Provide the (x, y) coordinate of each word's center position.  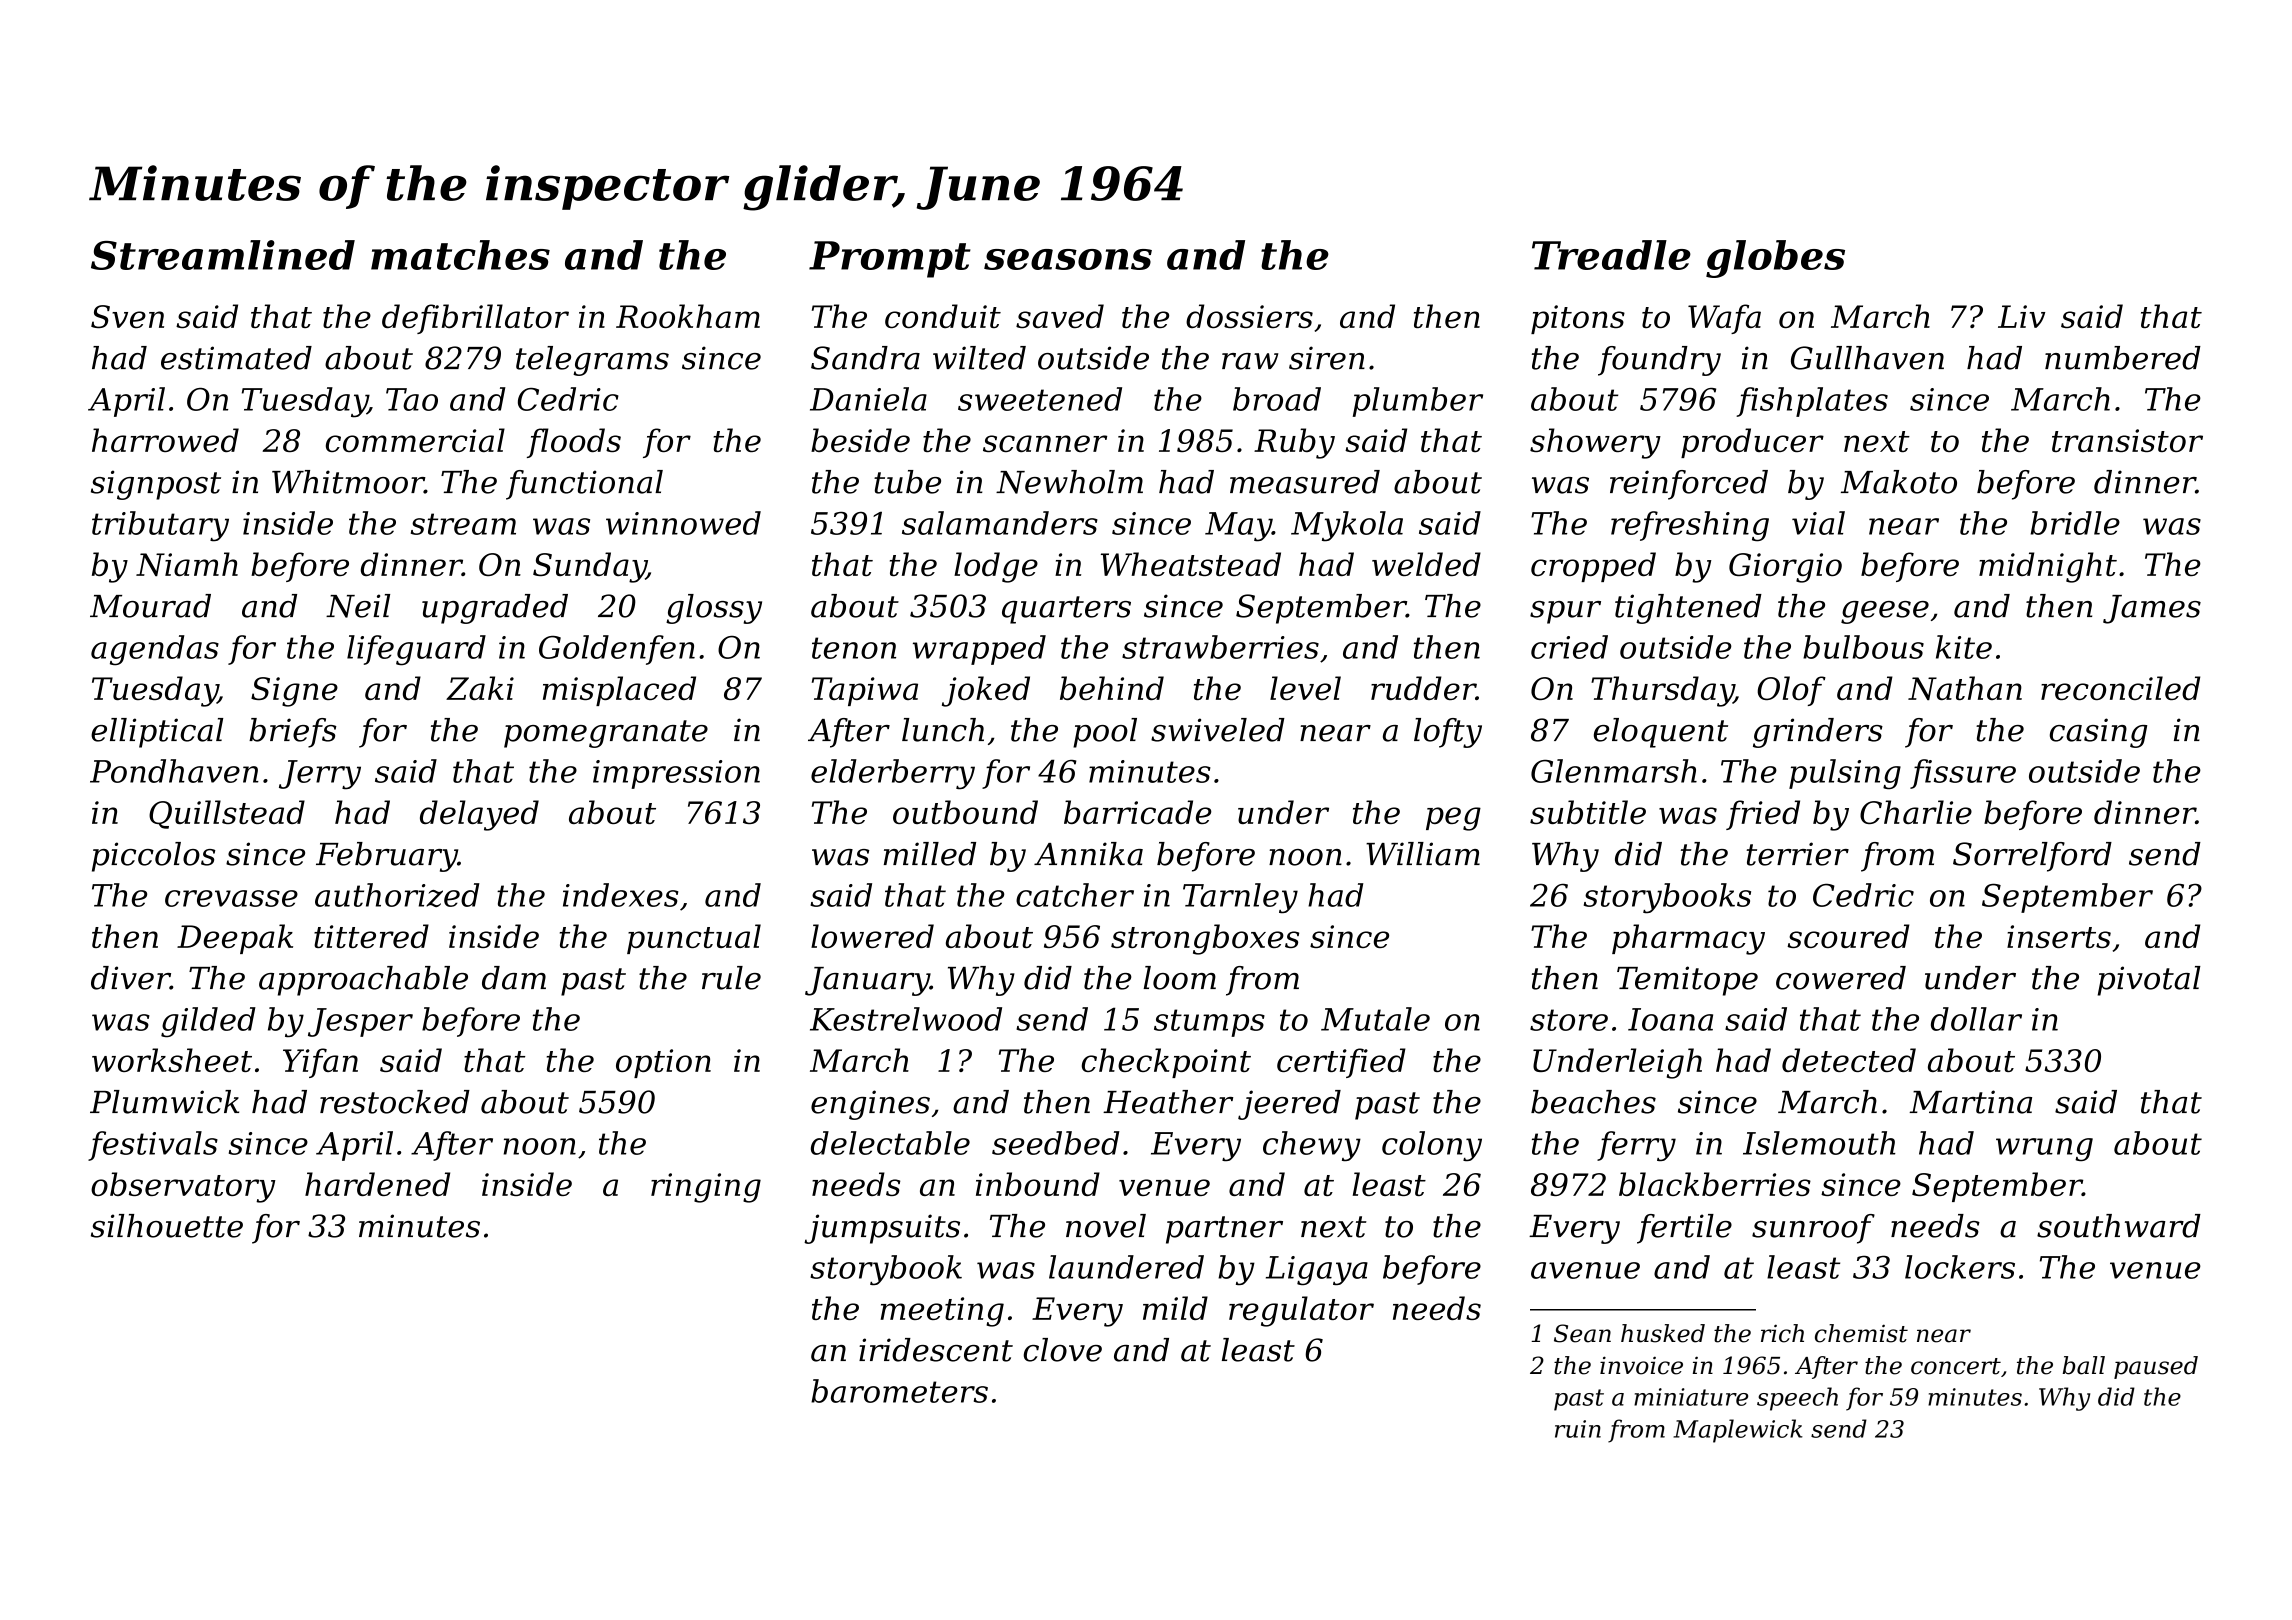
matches (460, 255)
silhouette (167, 1226)
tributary (160, 526)
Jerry (320, 775)
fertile (1684, 1229)
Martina (1970, 1102)
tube (907, 482)
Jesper (360, 1022)
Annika (1088, 854)
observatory (183, 1187)
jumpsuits (882, 1229)
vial (1818, 523)
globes (1775, 259)
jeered (1289, 1105)
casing (2098, 733)
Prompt (890, 259)
